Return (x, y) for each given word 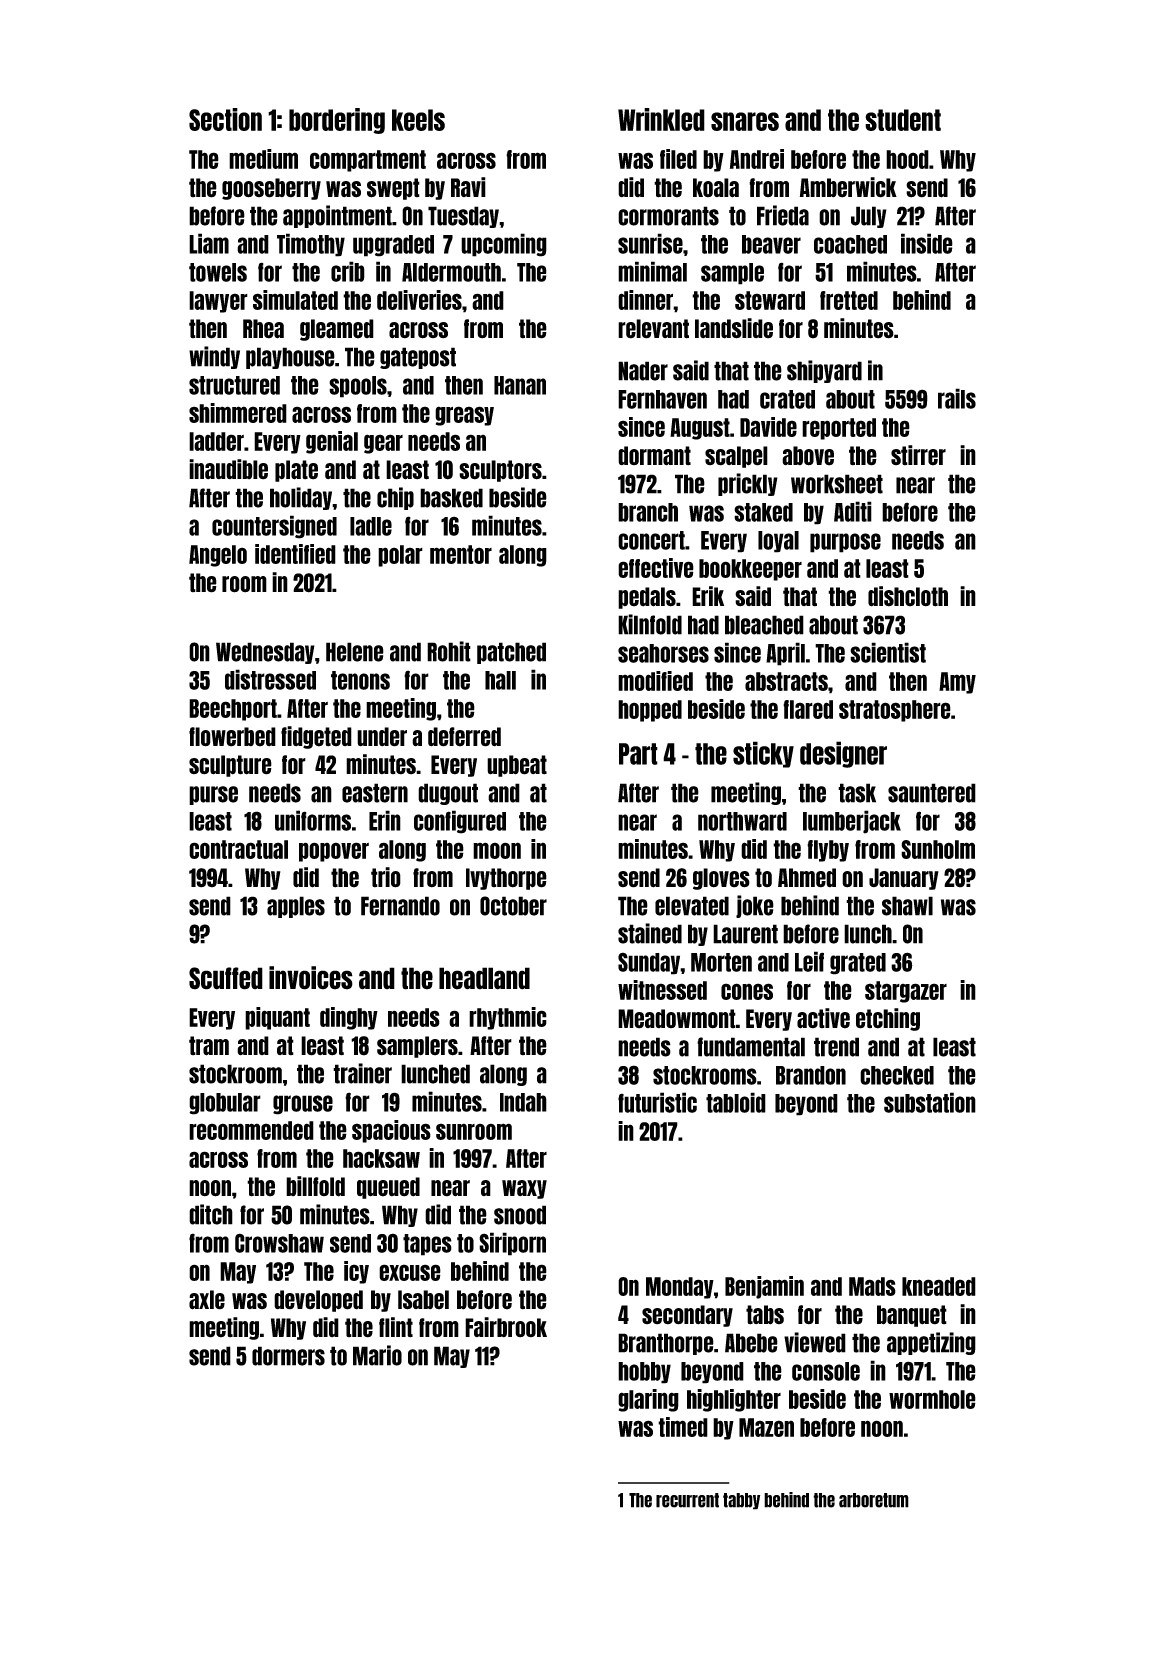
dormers (288, 1356)
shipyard (824, 371)
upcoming (504, 245)
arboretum (874, 1500)
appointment (337, 216)
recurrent (687, 1500)
